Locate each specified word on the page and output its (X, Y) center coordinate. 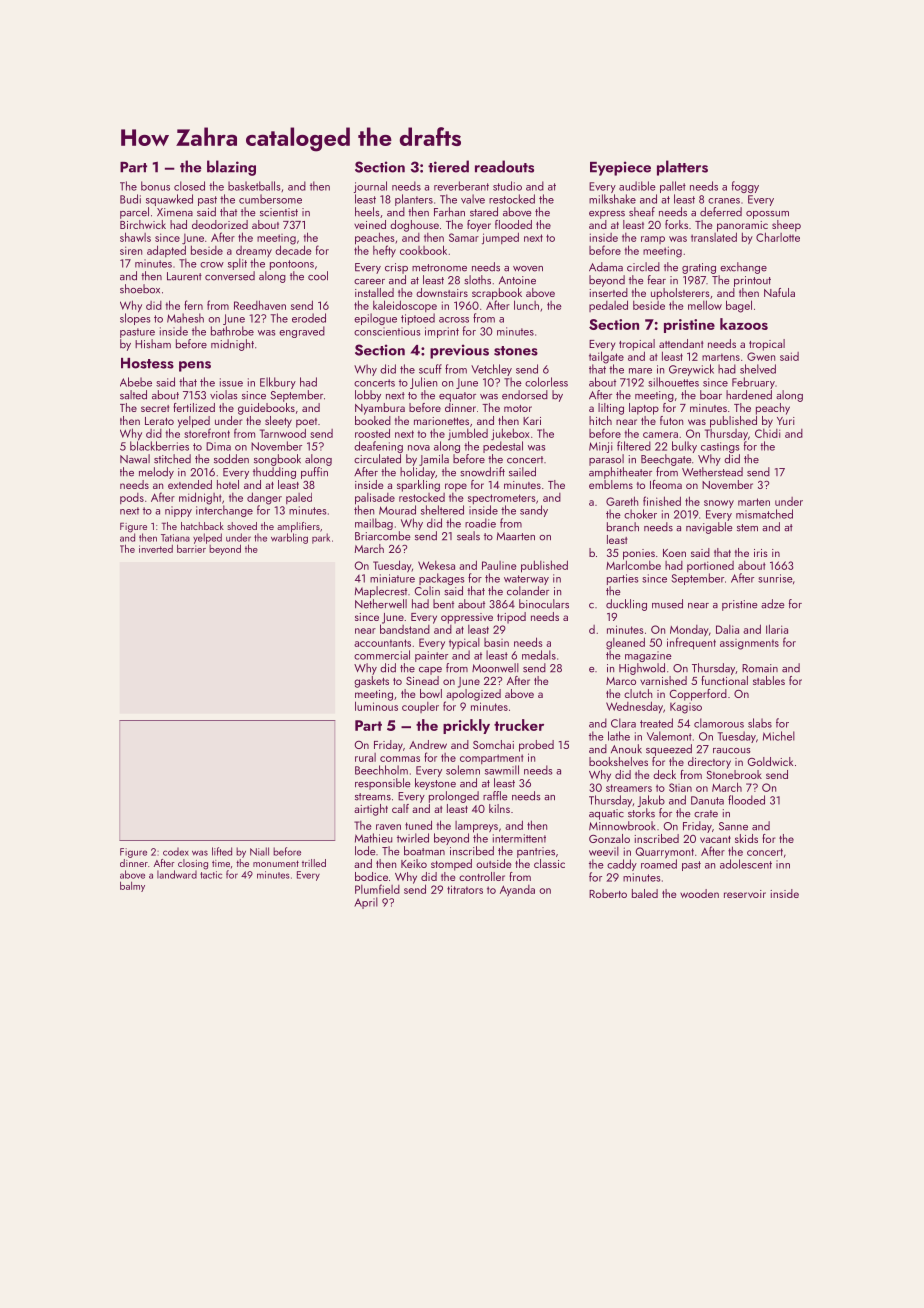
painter (431, 656)
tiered (448, 166)
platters (682, 168)
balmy (132, 886)
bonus (155, 186)
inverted (156, 549)
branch (623, 527)
